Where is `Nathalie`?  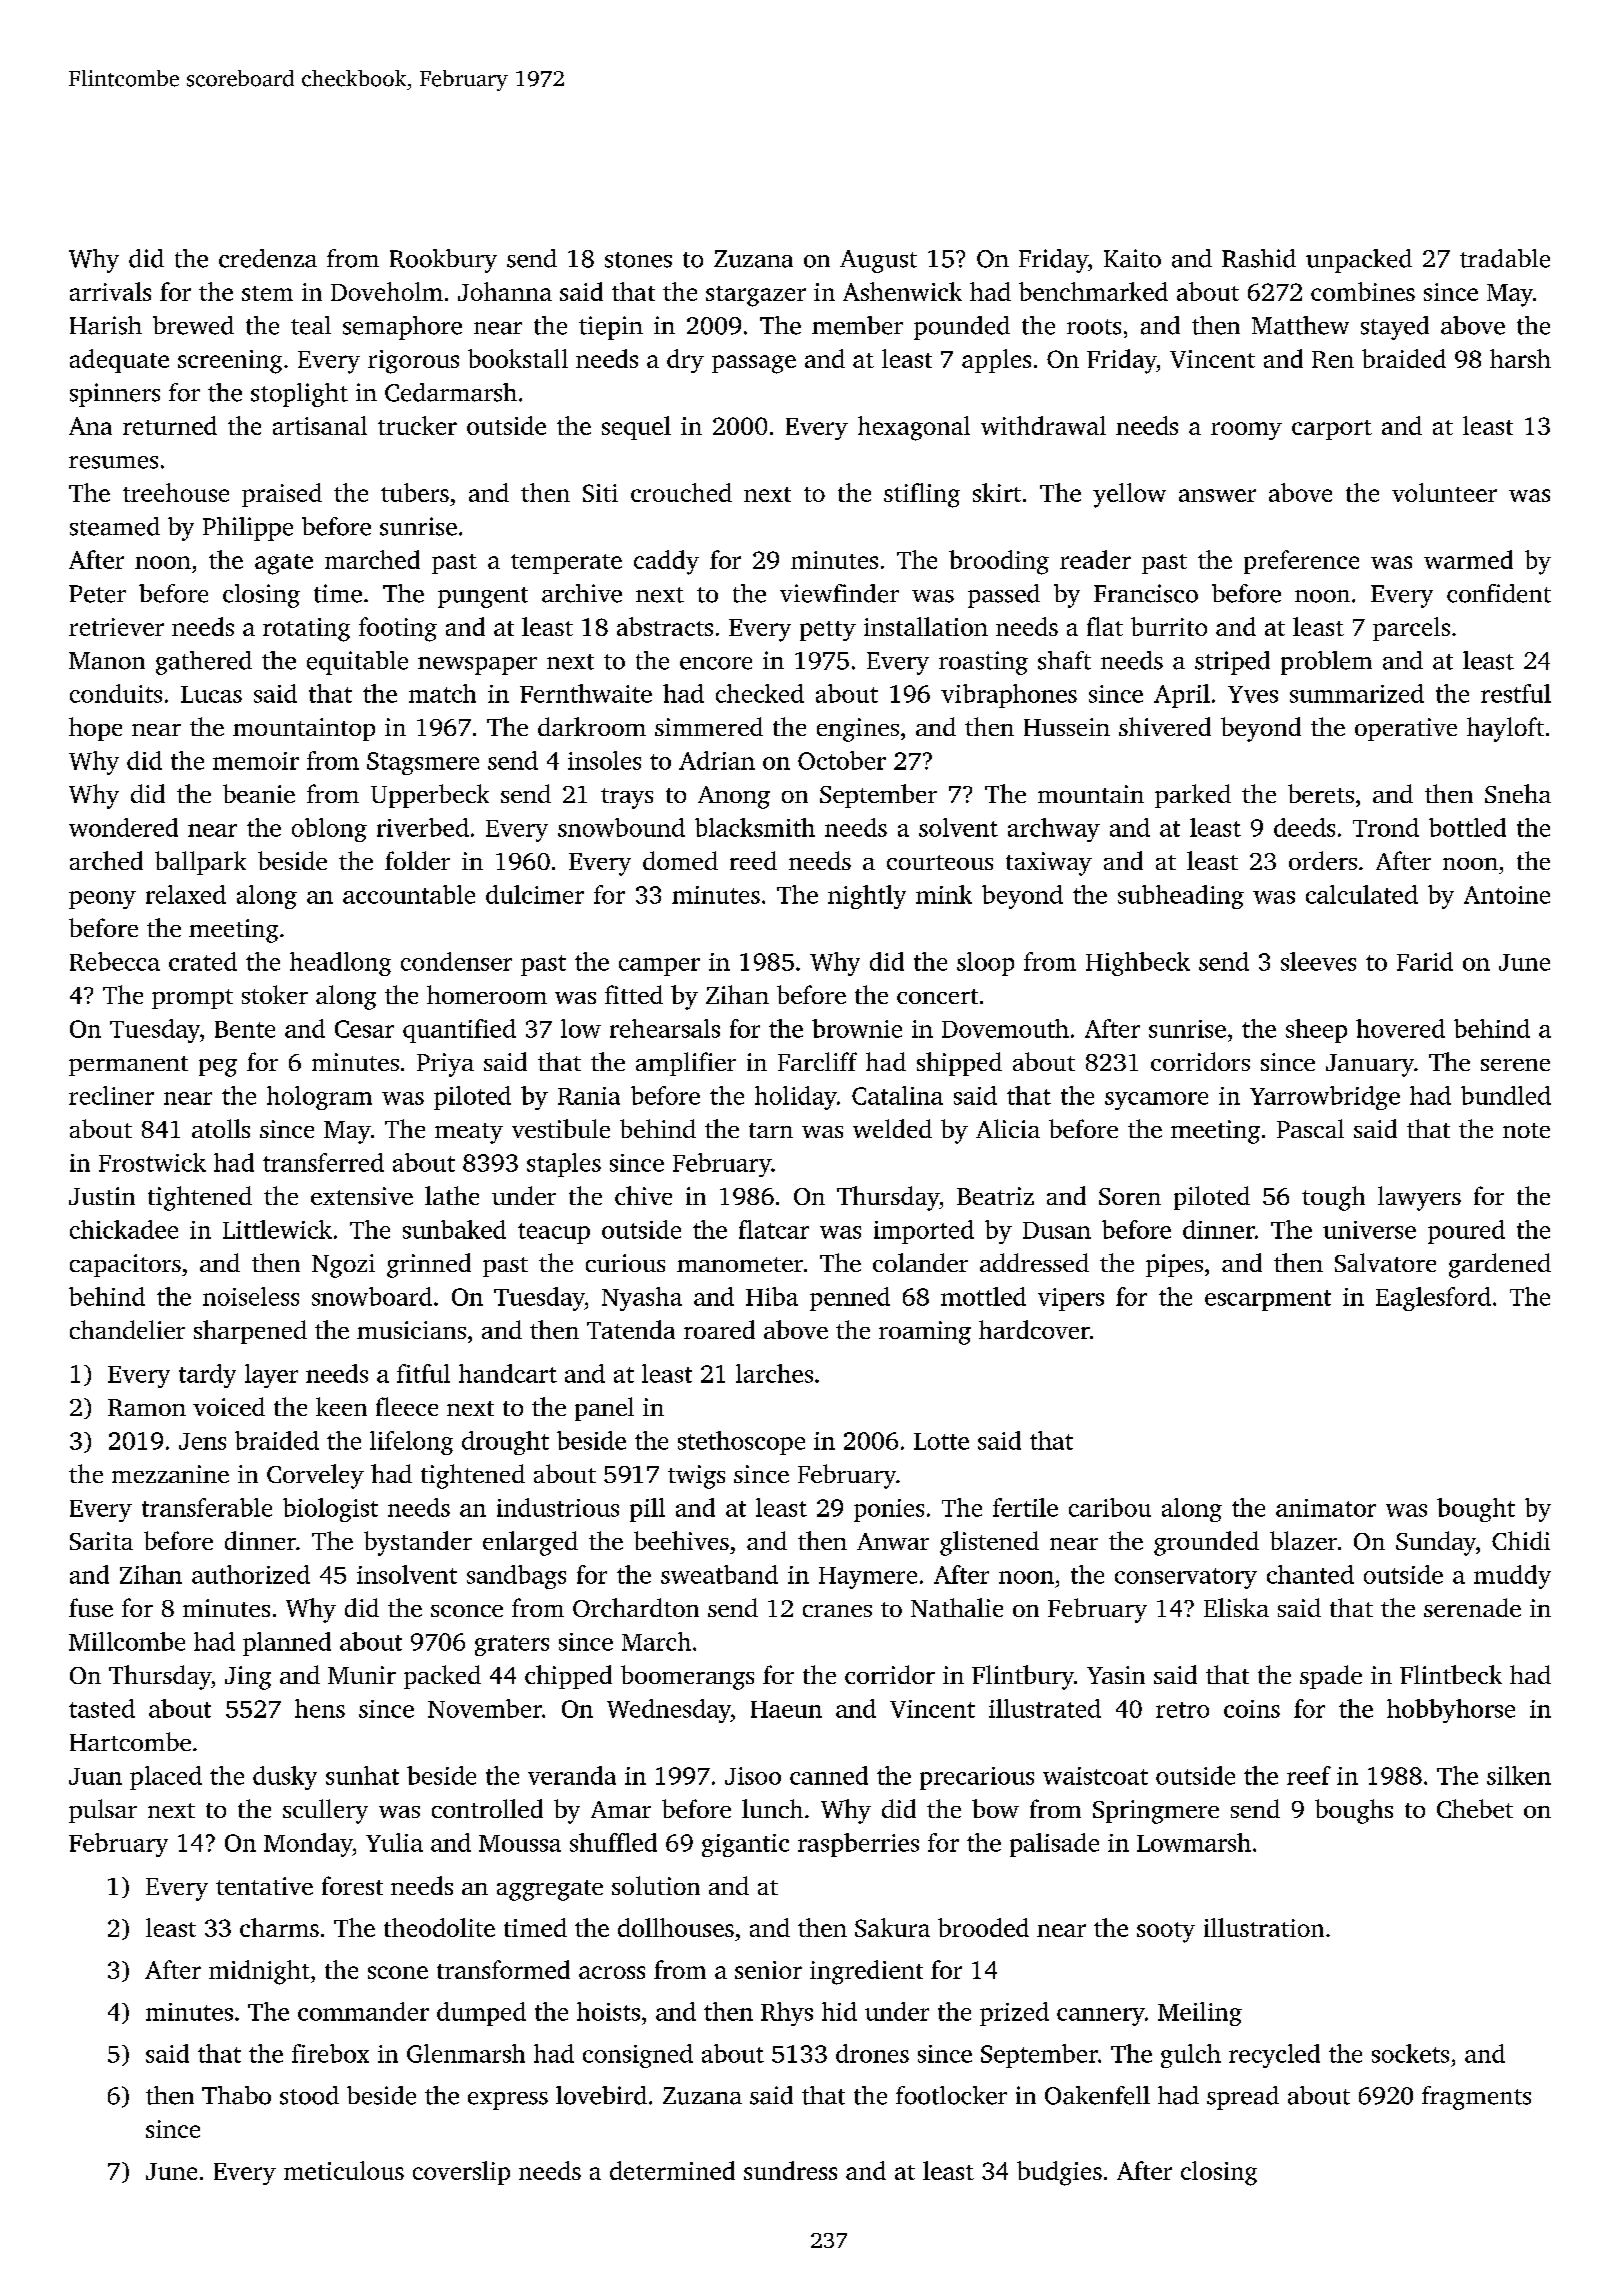 Nathalie is located at coordinates (957, 1607).
